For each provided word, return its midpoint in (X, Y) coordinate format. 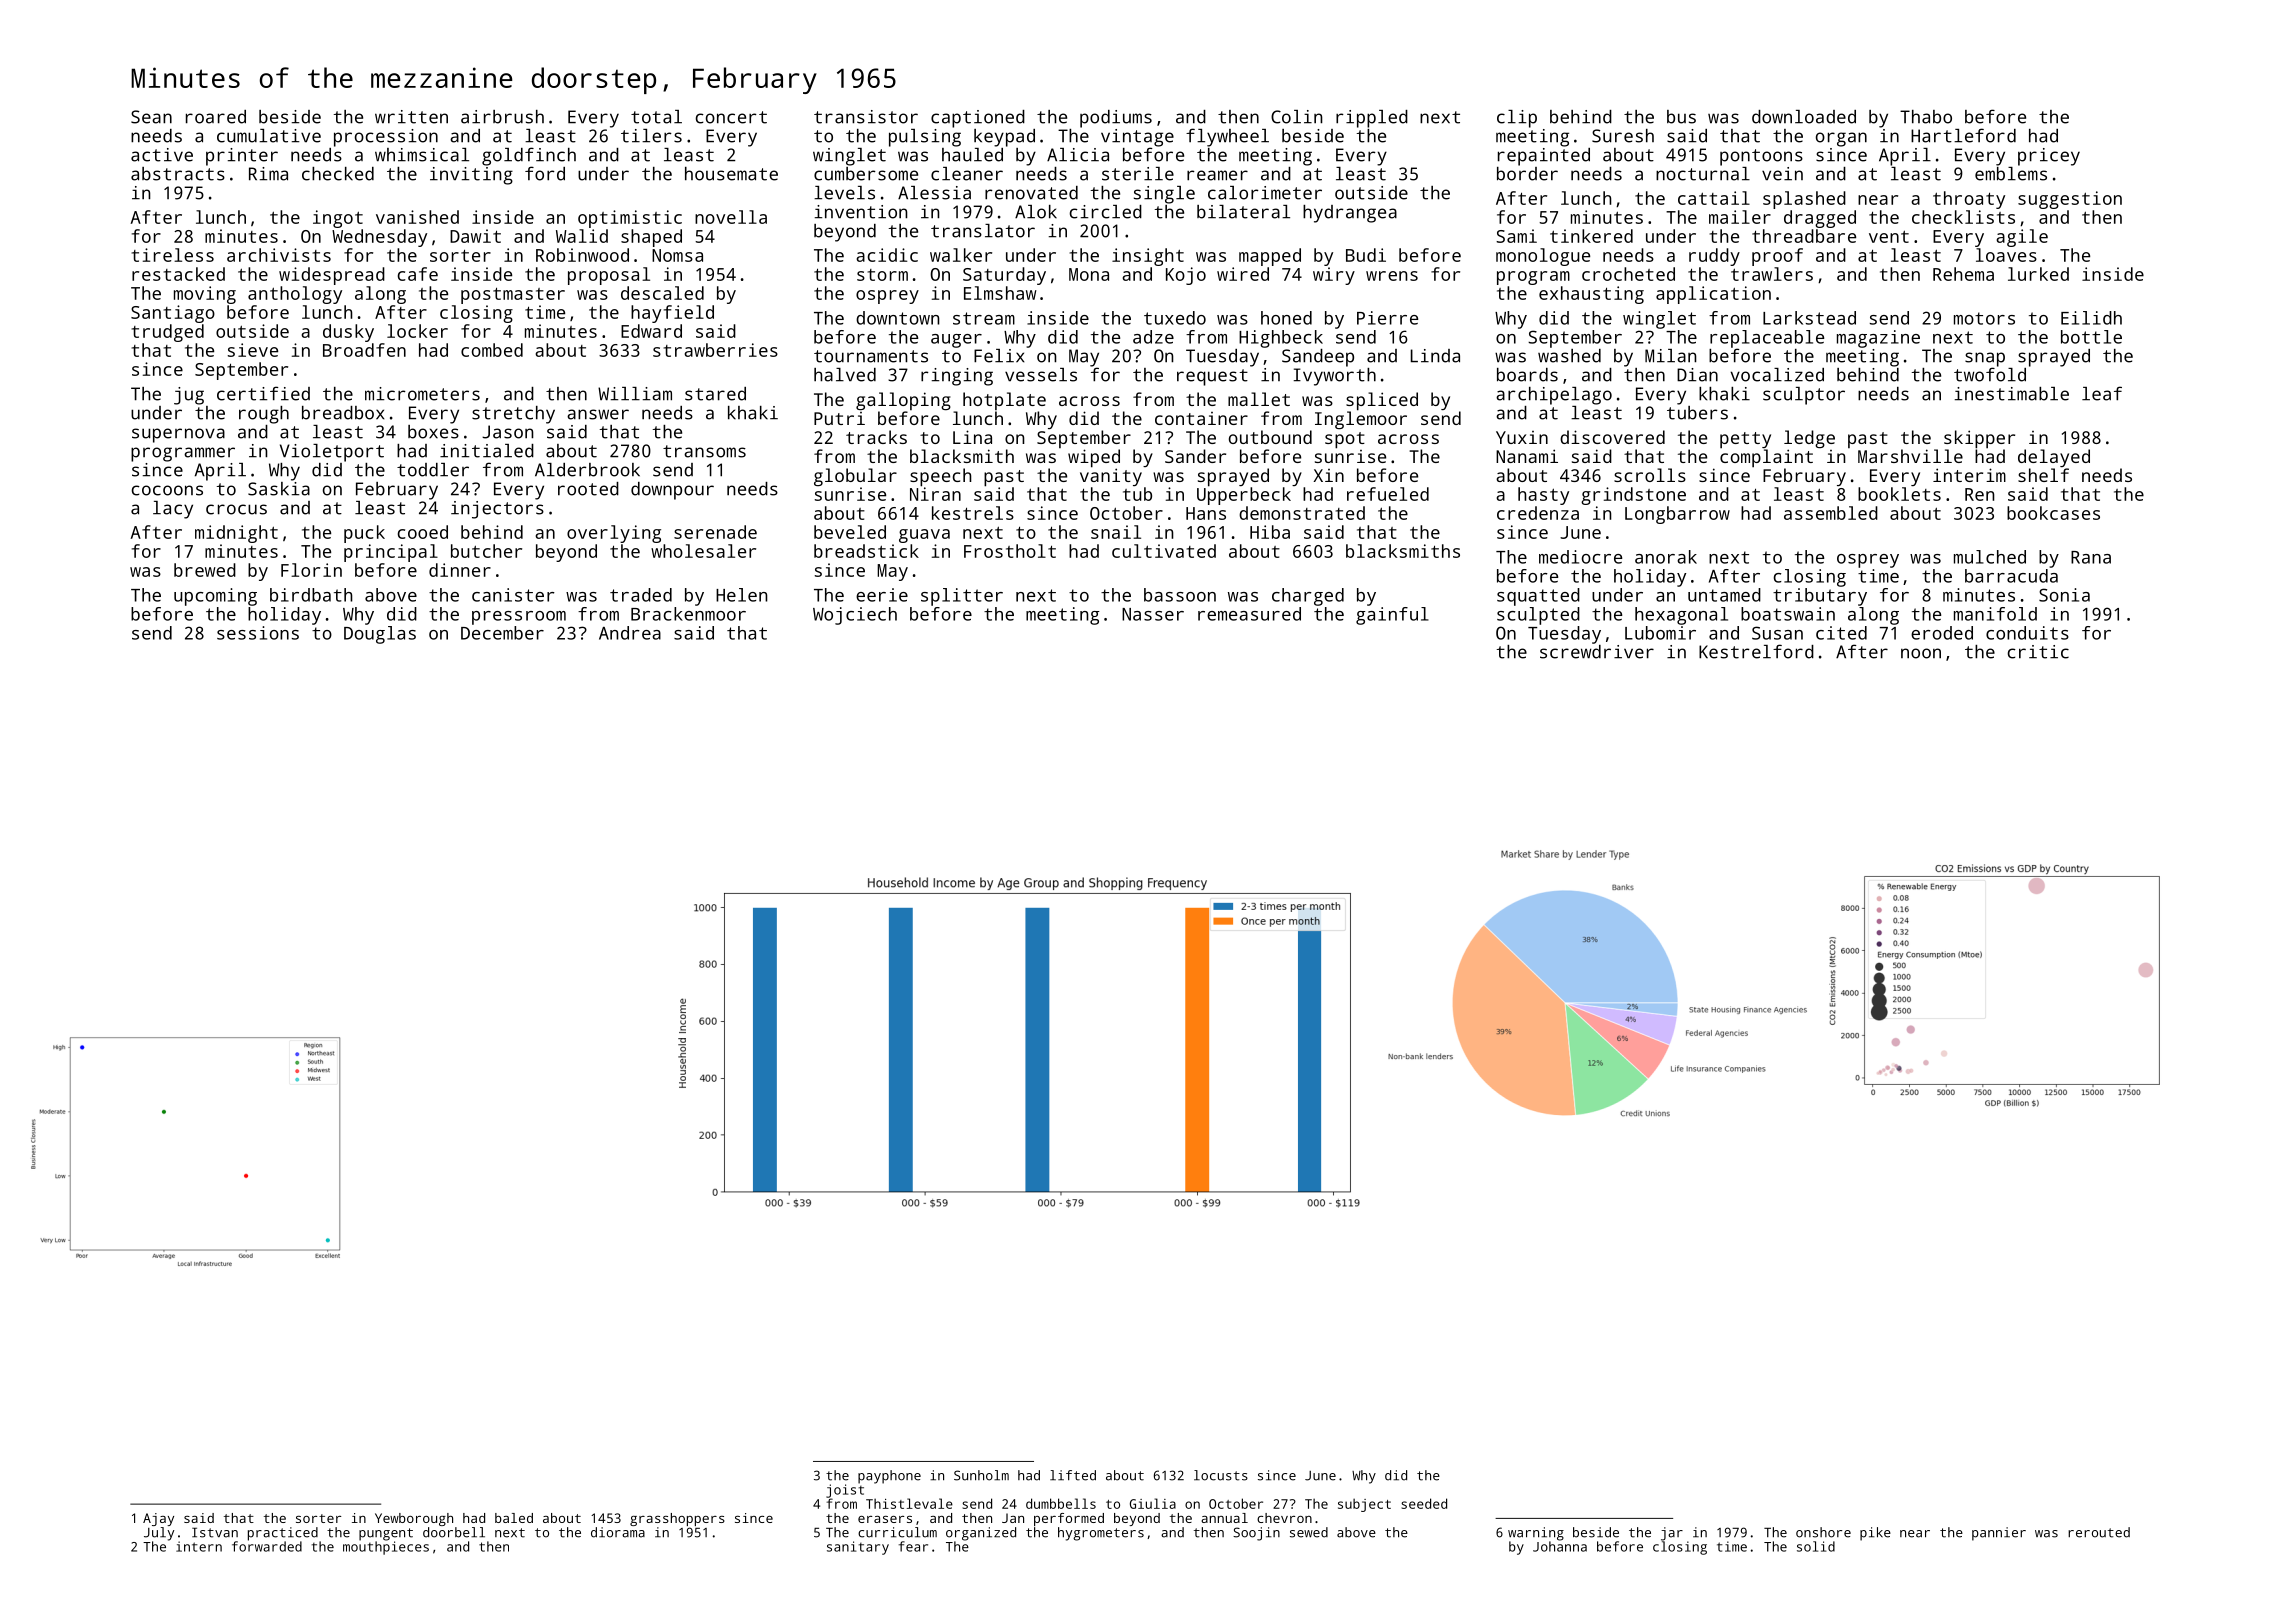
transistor (866, 117)
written (411, 117)
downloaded (1804, 117)
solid (1816, 1546)
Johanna (1560, 1546)
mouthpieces (386, 1548)
